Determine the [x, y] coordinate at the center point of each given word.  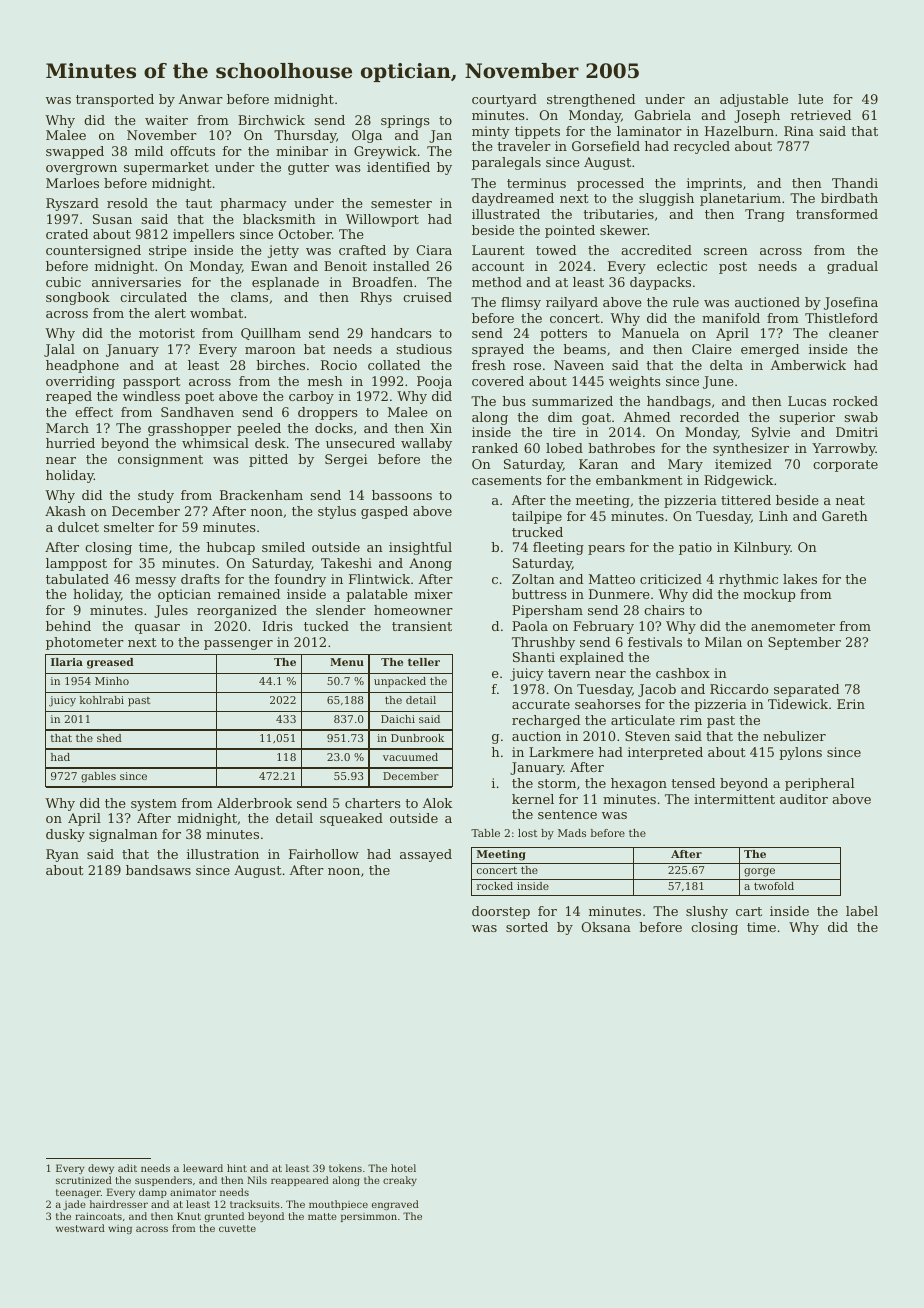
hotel [403, 1168]
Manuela [650, 333]
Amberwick [808, 365]
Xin [441, 428]
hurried [70, 443]
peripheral [819, 784]
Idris [278, 626]
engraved [395, 1205]
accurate [541, 704]
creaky [400, 1181]
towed [556, 250]
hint [237, 1168]
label [862, 911]
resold [127, 203]
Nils [257, 1180]
